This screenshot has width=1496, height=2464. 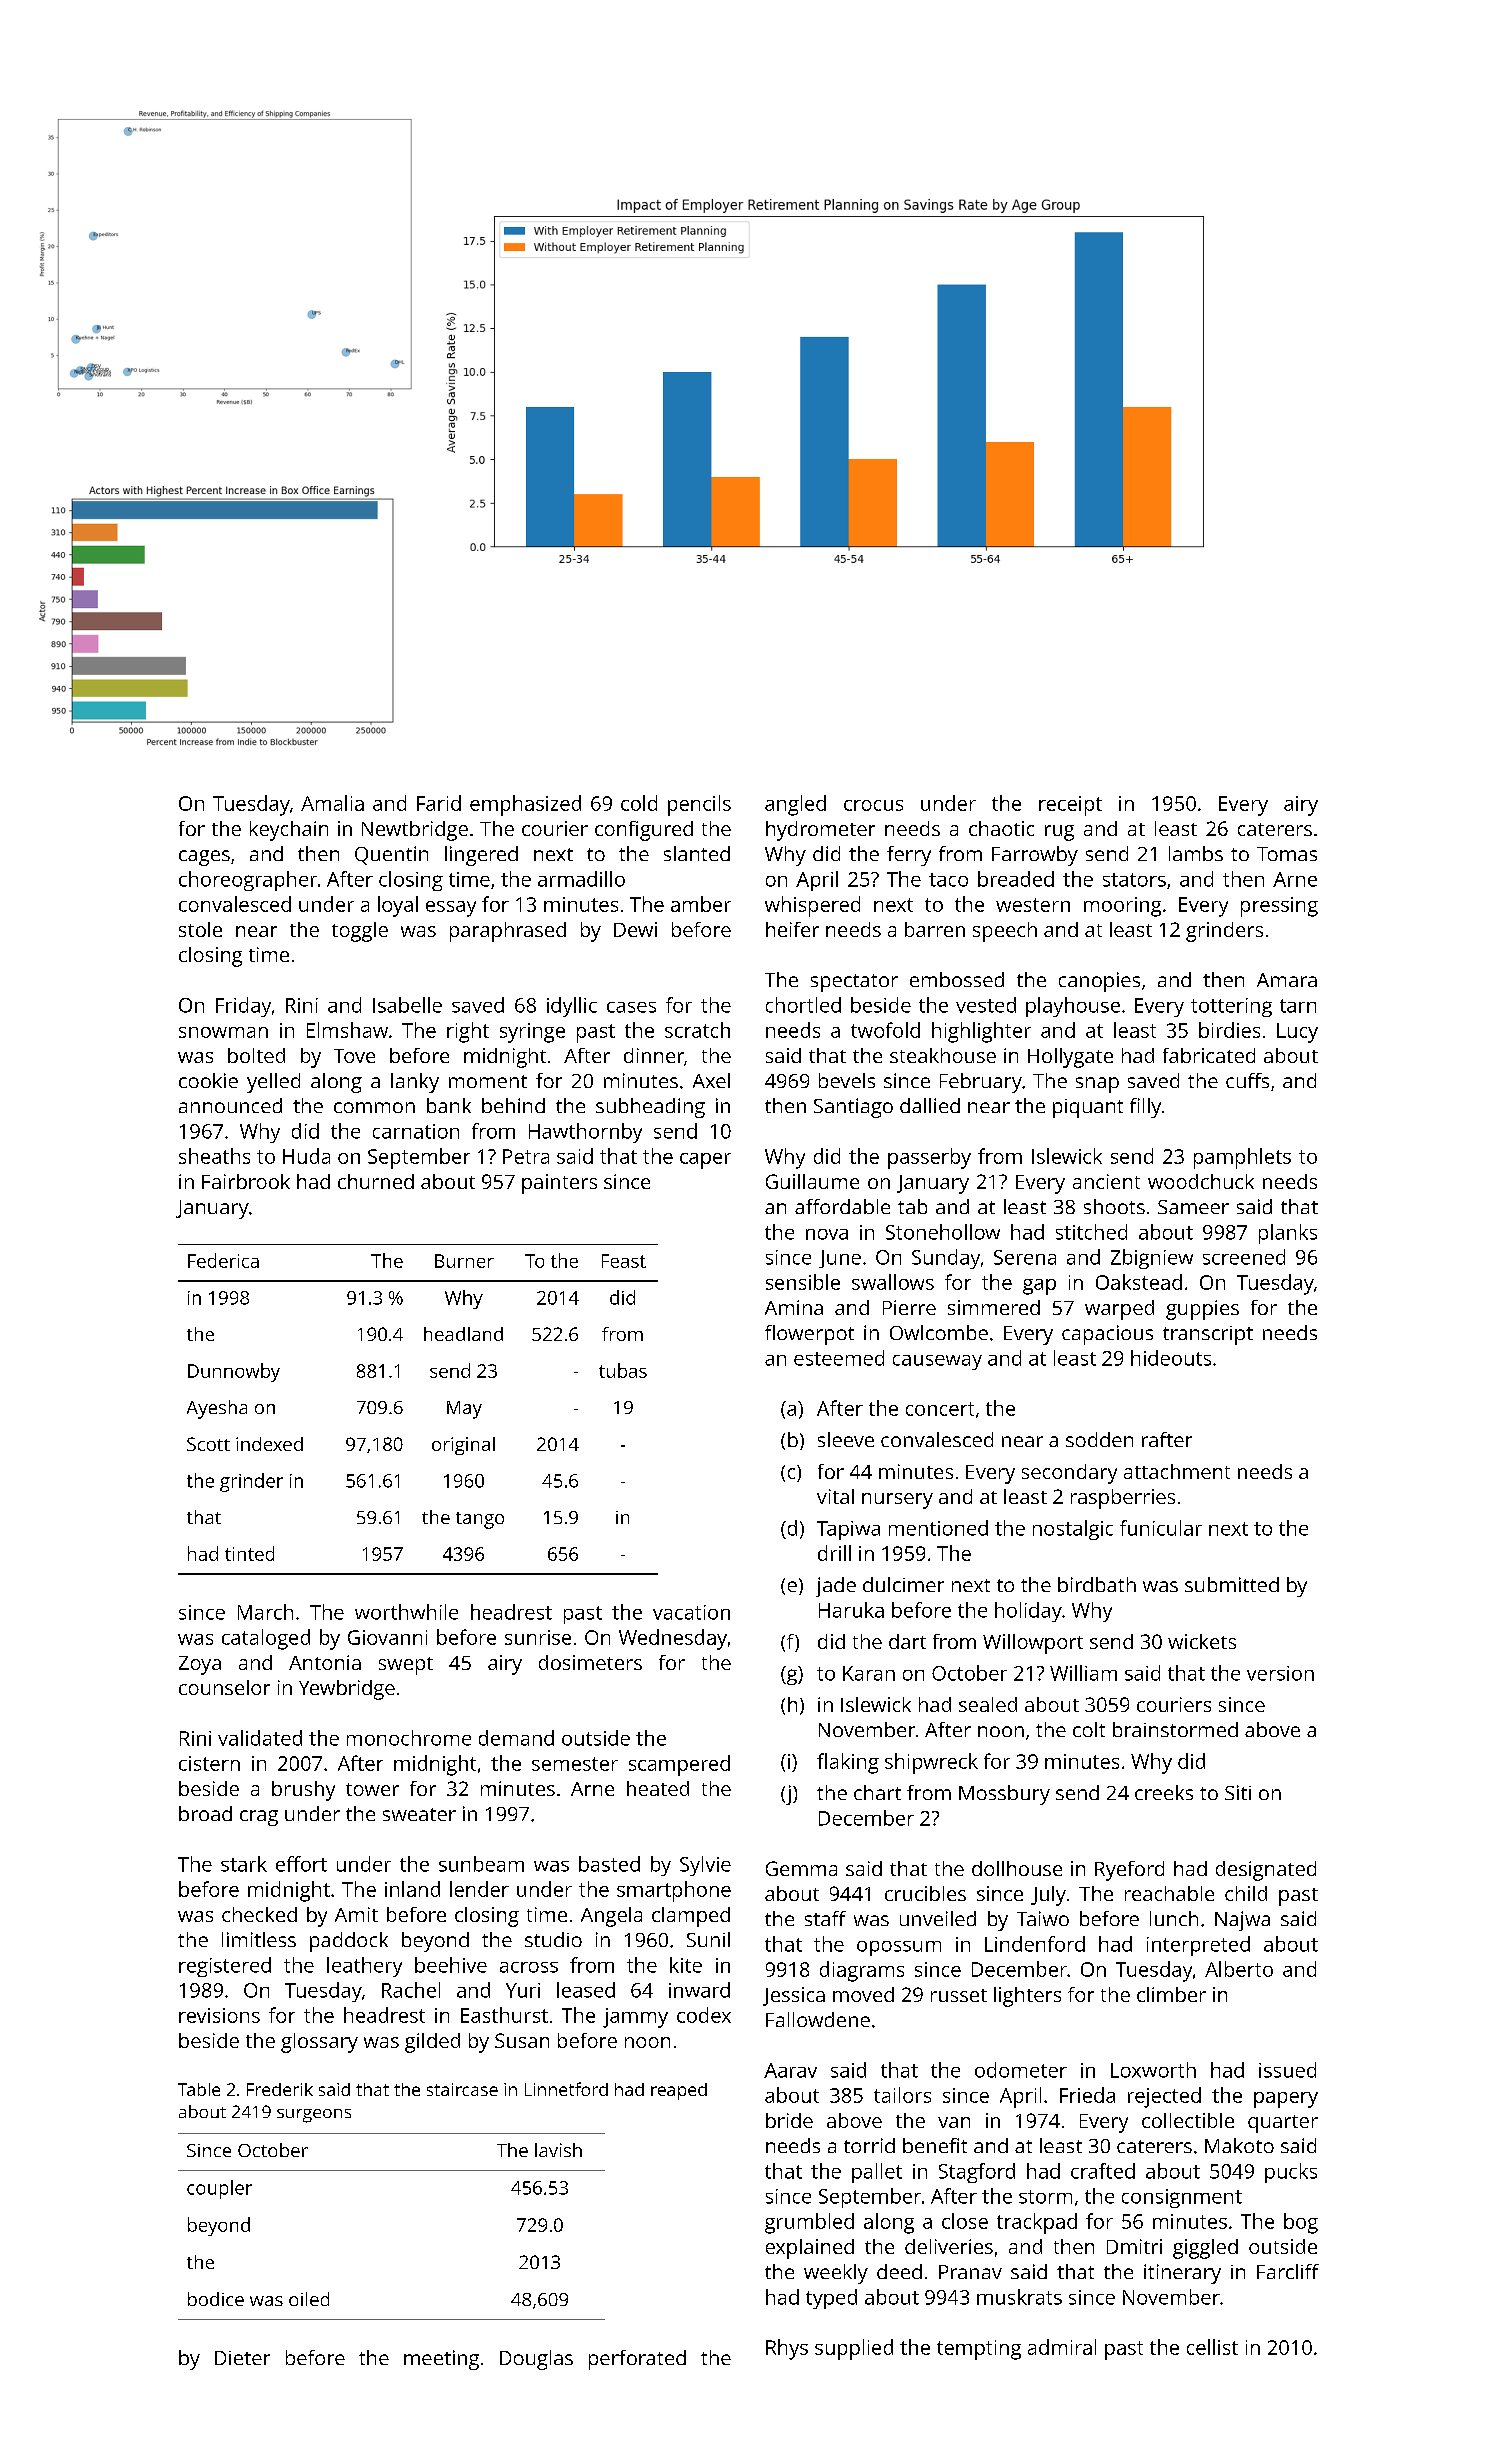 What do you see at coordinates (230, 1105) in the screenshot?
I see `announced` at bounding box center [230, 1105].
